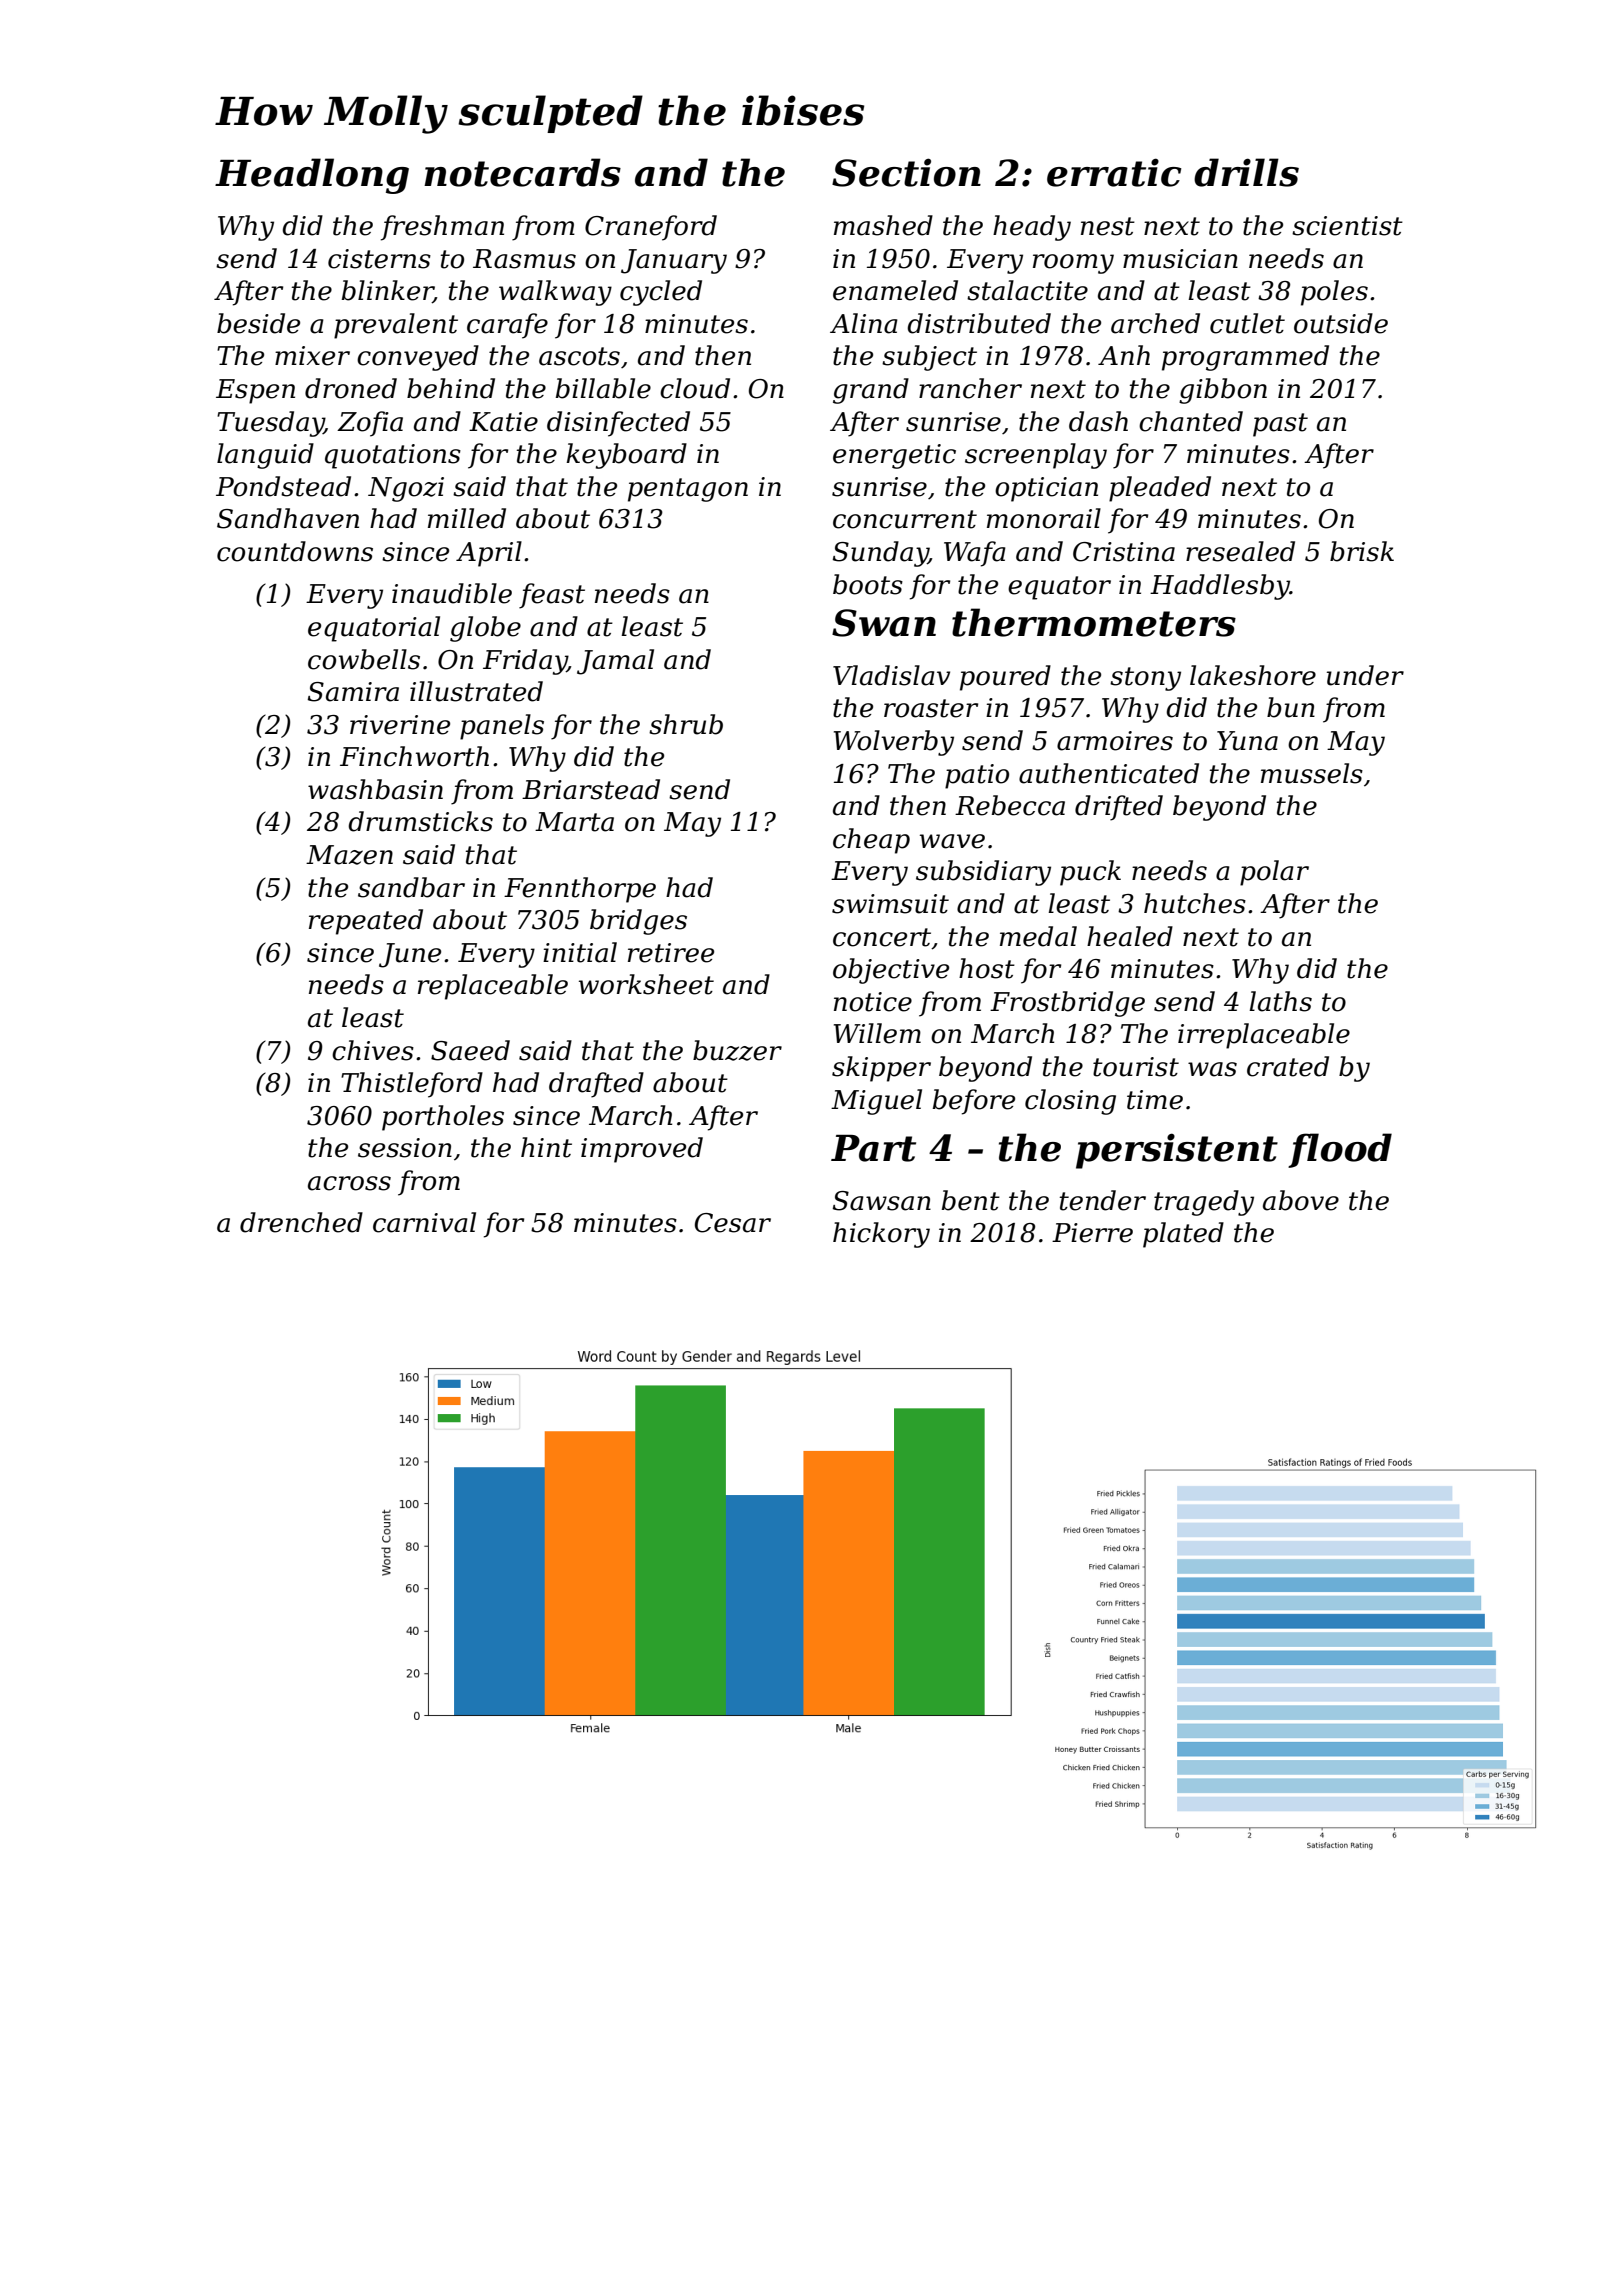 Image resolution: width=1620 pixels, height=2292 pixels. Describe the element at coordinates (420, 821) in the image. I see `drumsticks` at that location.
